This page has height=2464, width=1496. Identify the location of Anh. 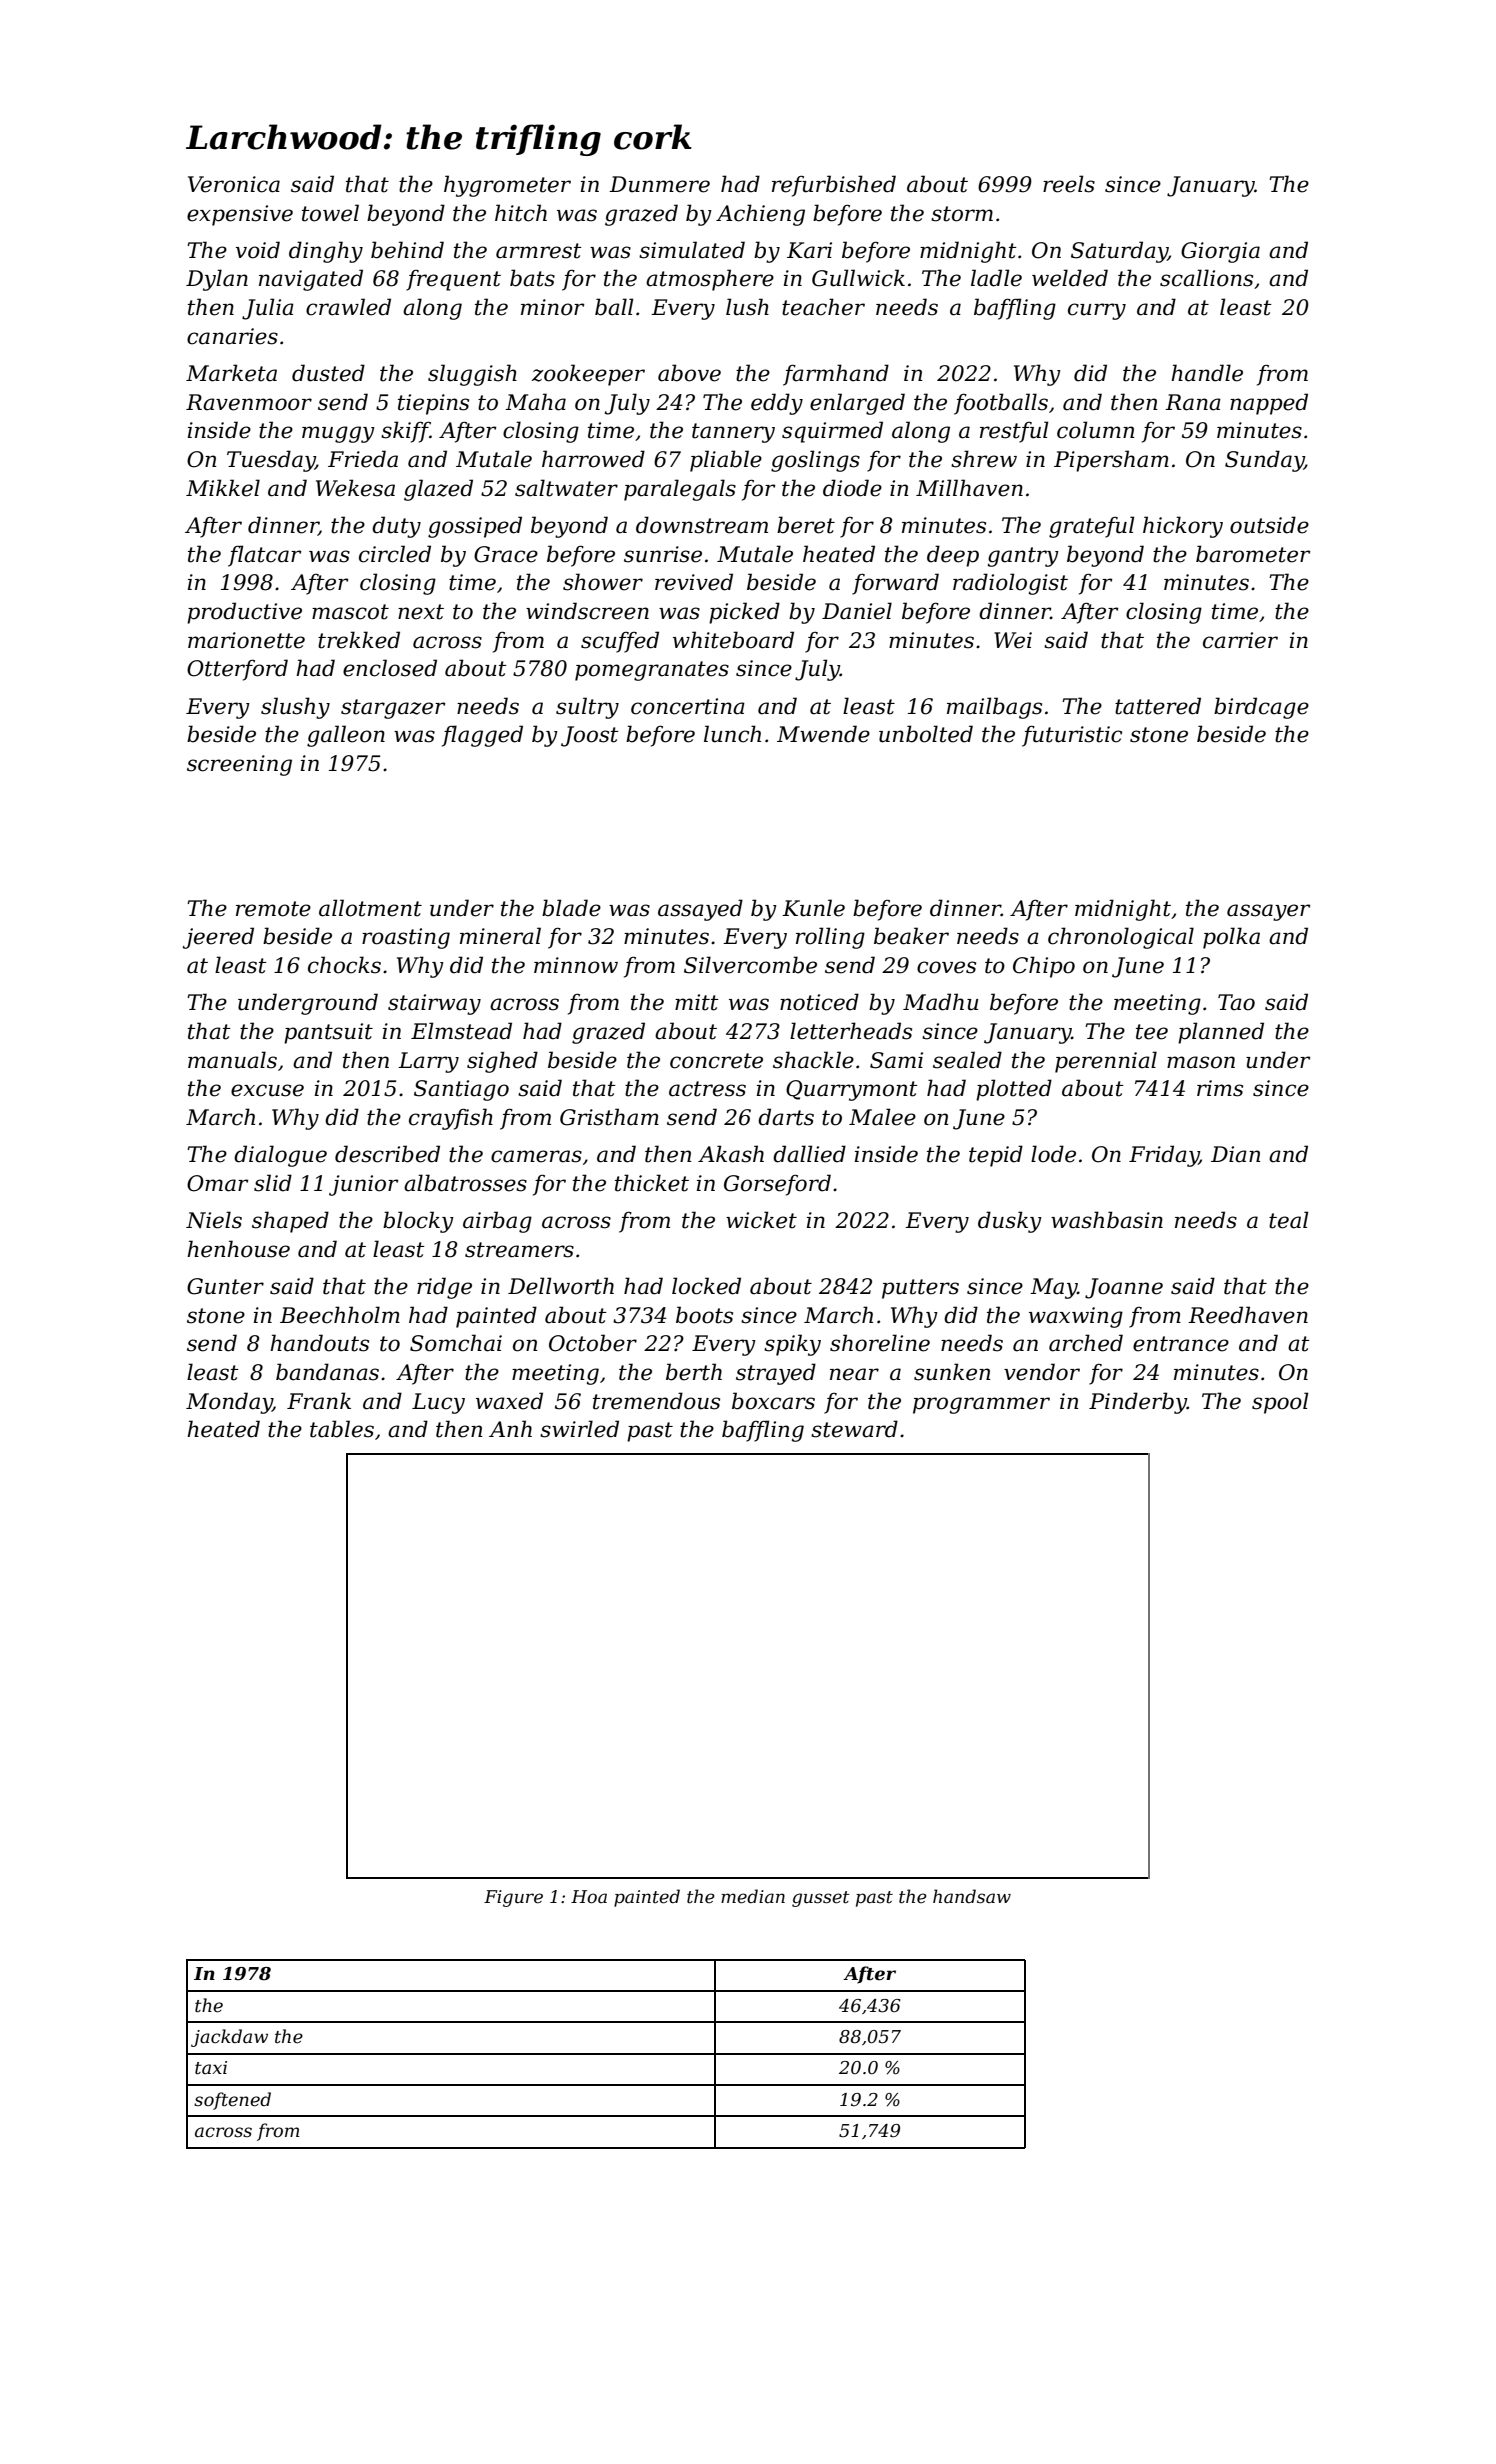
(510, 1428).
